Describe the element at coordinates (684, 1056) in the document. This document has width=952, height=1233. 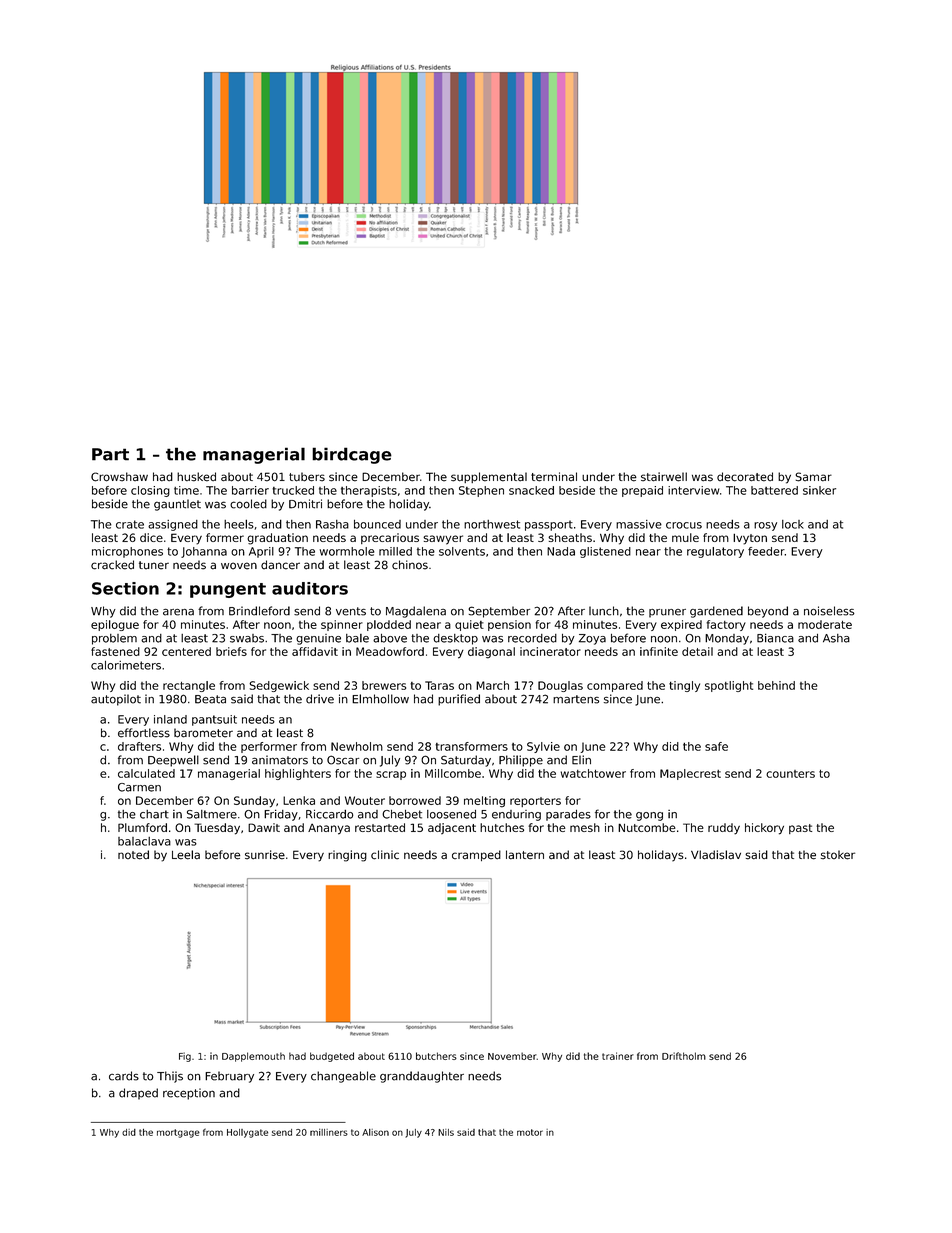
I see `Driftholm` at that location.
